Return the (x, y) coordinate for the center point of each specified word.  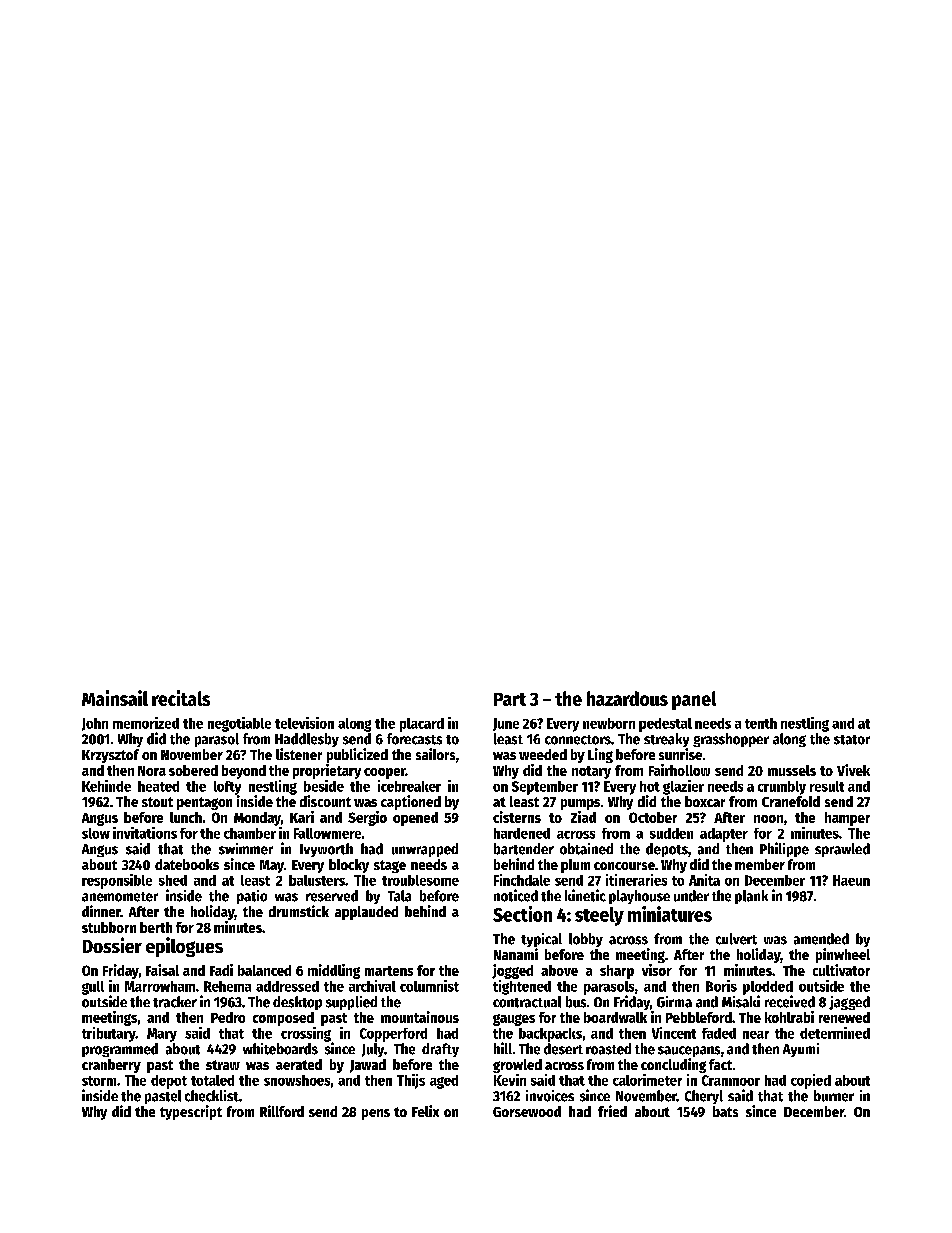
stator (852, 740)
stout (157, 802)
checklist (212, 1096)
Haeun (851, 880)
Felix (425, 1111)
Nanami (516, 954)
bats (725, 1111)
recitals (181, 698)
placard (422, 725)
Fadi (221, 970)
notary (591, 772)
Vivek (853, 770)
